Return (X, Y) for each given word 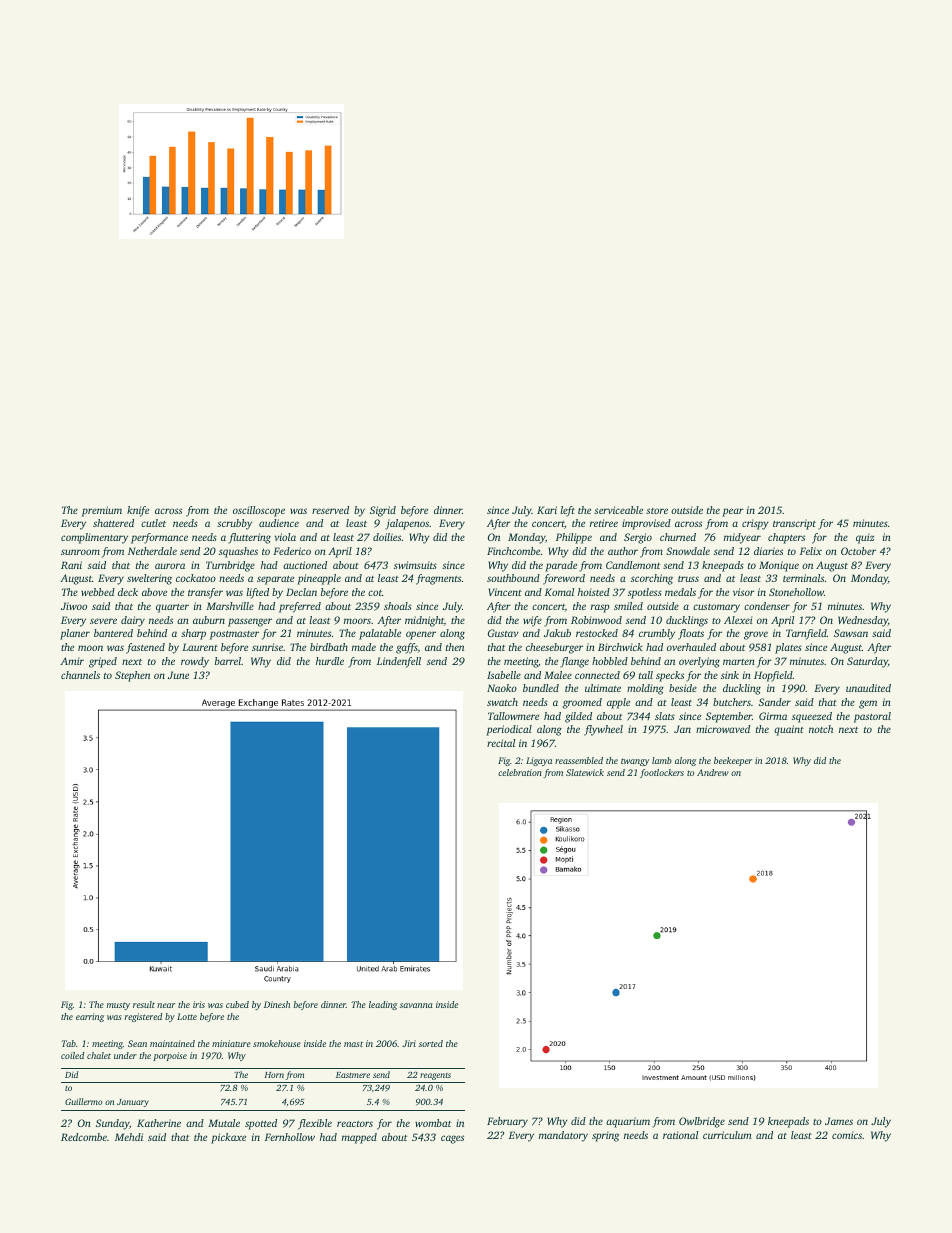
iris (199, 1004)
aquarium (628, 1122)
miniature (231, 1043)
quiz (865, 538)
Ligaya (539, 761)
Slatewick (585, 772)
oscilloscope (259, 511)
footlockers (662, 773)
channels (80, 675)
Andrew (713, 772)
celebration (520, 772)
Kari (547, 510)
